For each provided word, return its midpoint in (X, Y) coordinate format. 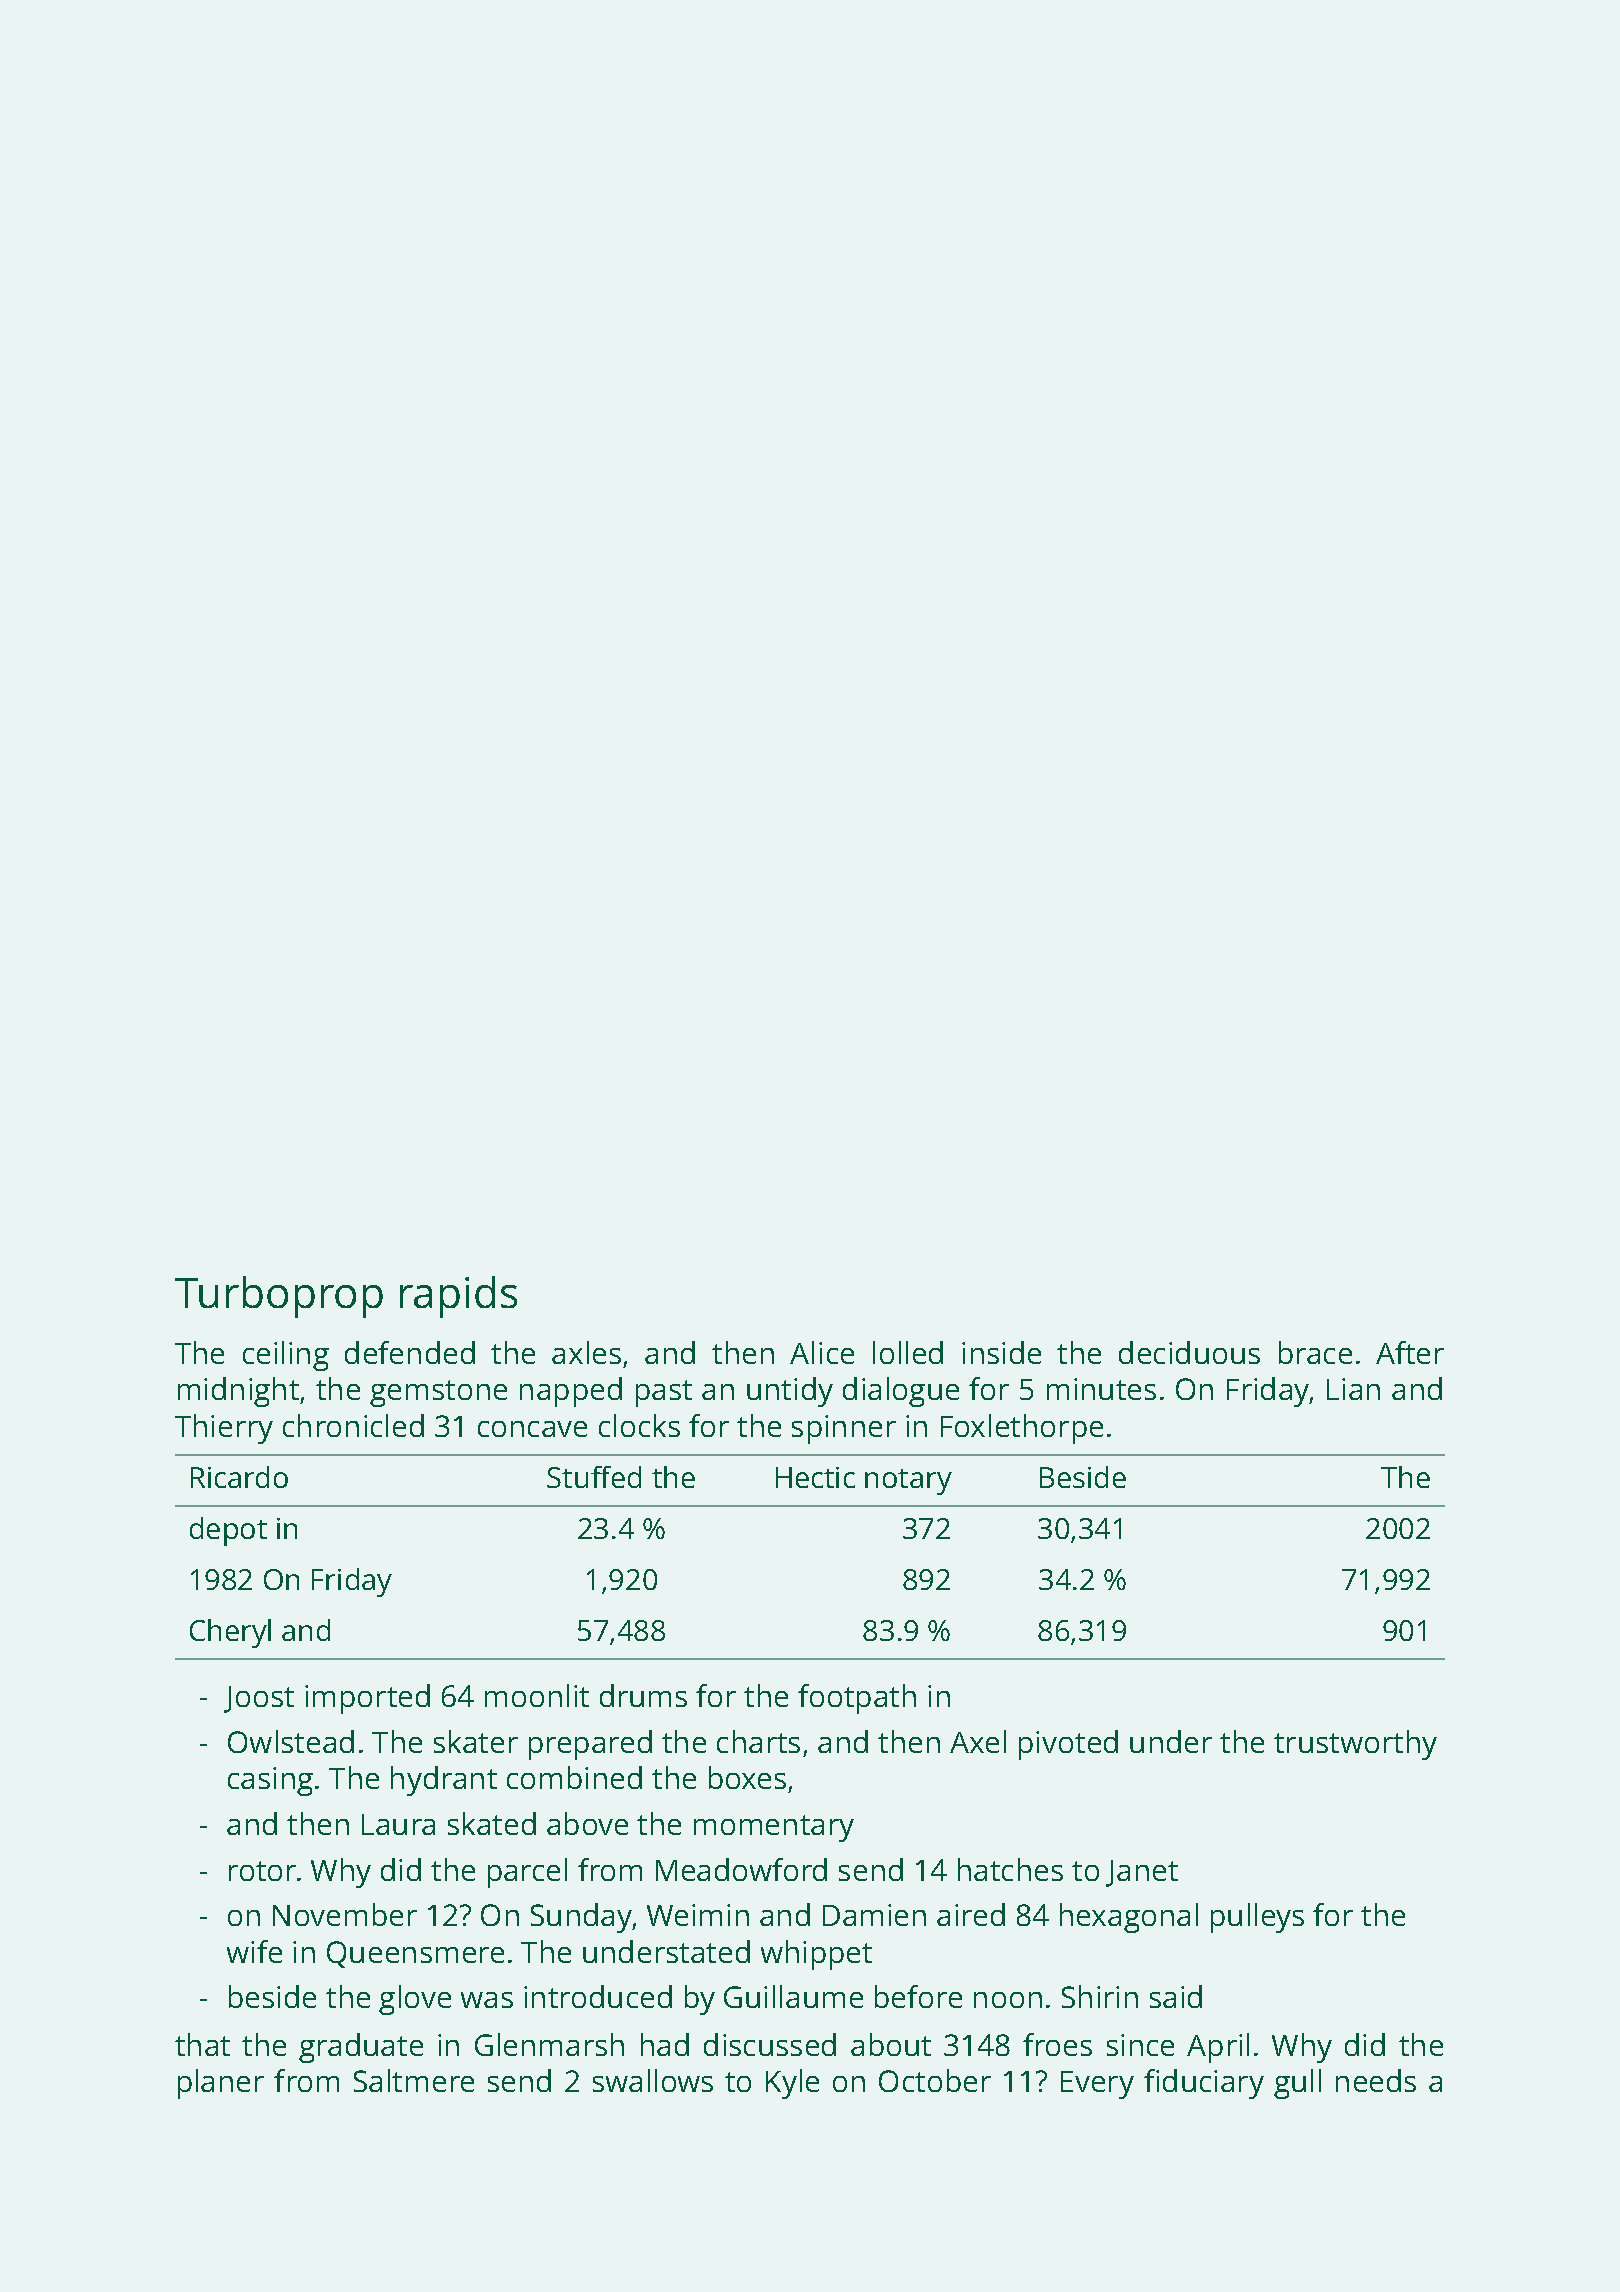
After (1410, 1352)
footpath (857, 1699)
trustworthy (1355, 1745)
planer (221, 2084)
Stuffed (594, 1477)
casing (270, 1781)
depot (228, 1531)
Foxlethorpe (1022, 1429)
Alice (822, 1352)
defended (410, 1352)
